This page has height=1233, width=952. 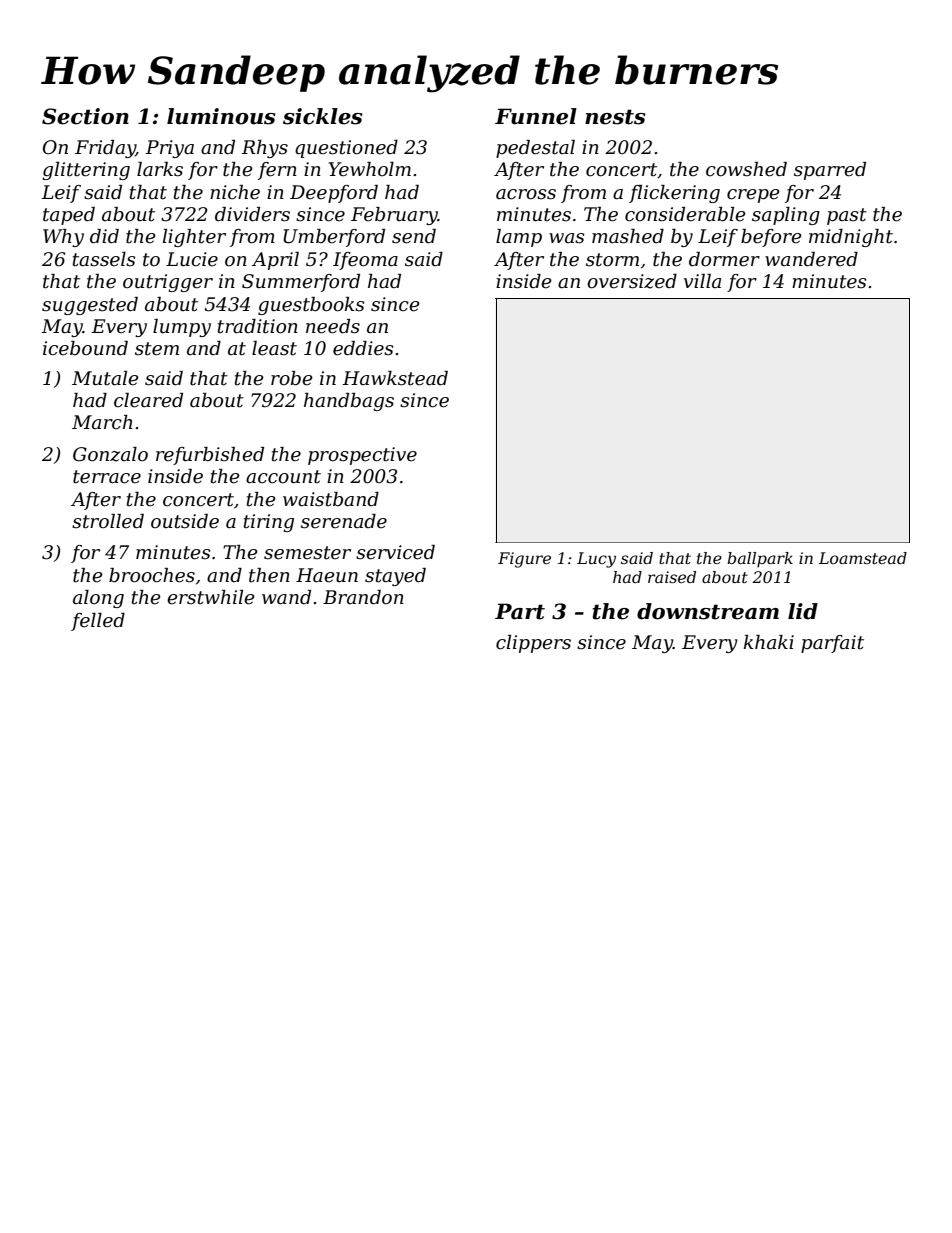 What do you see at coordinates (615, 117) in the page?
I see `nests` at bounding box center [615, 117].
